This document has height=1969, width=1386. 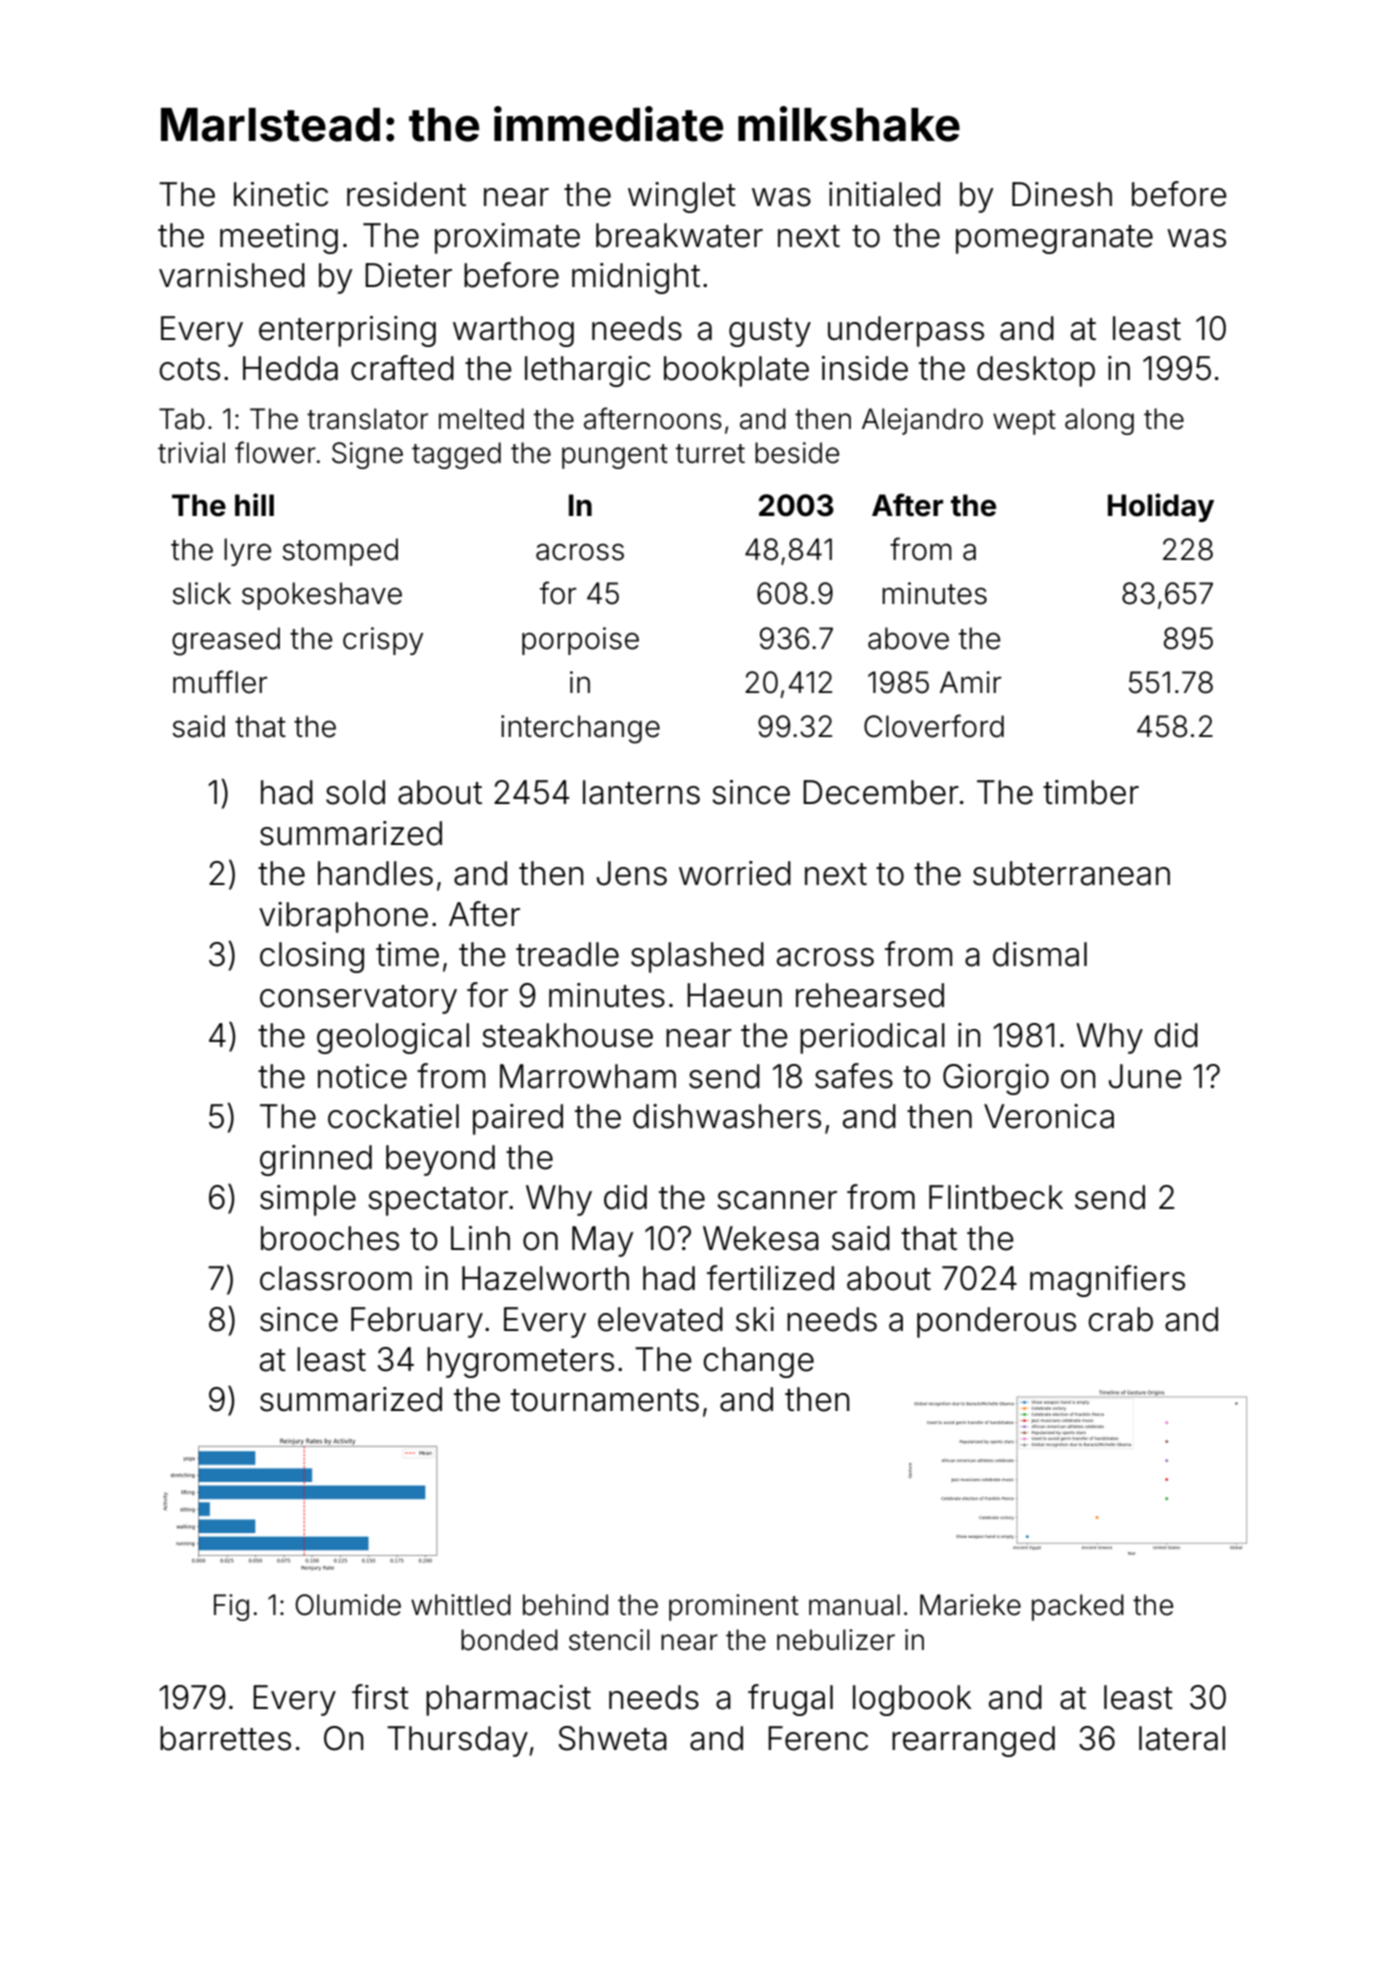 I want to click on underpass, so click(x=906, y=331).
